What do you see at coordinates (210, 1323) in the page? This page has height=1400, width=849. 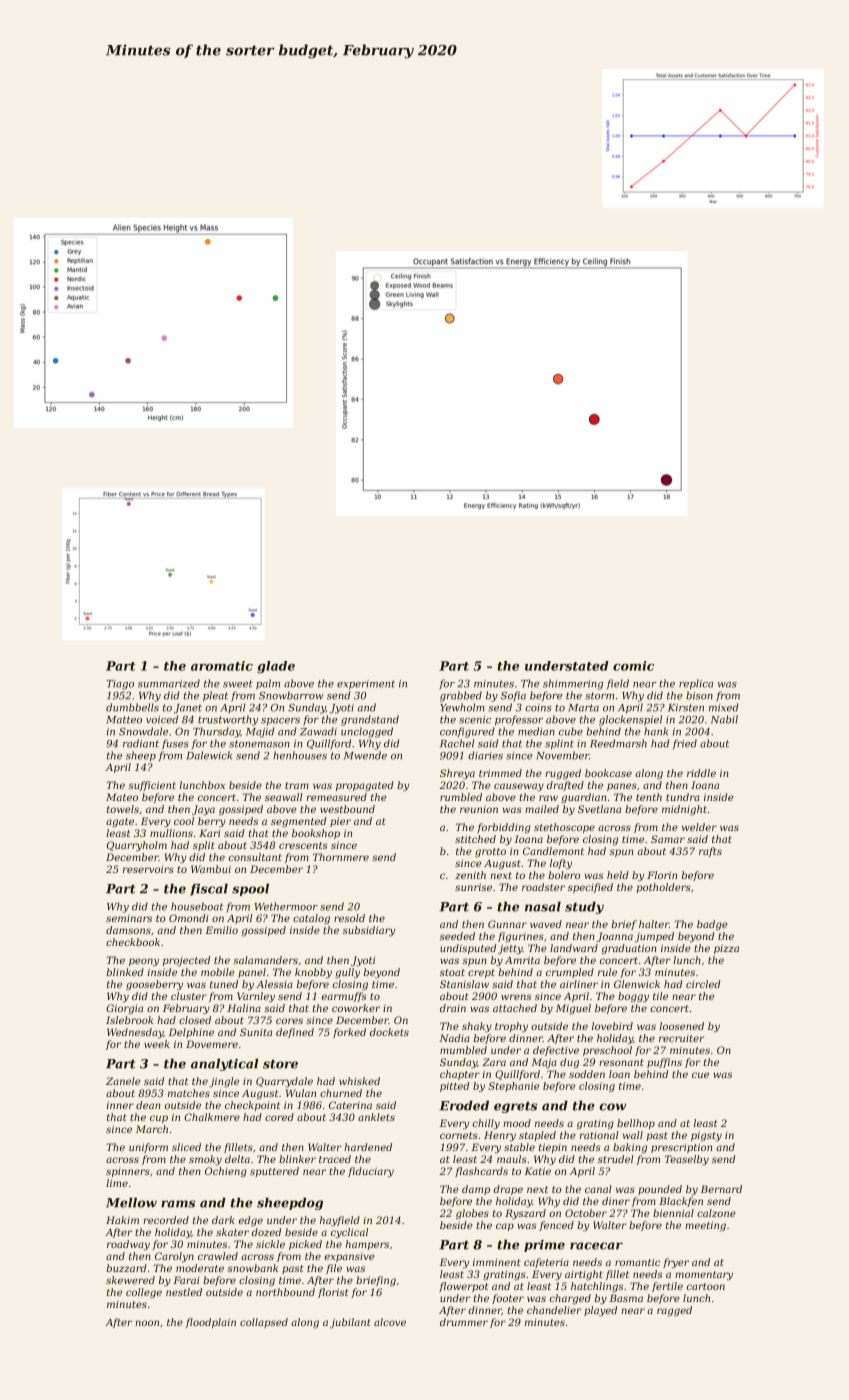 I see `floodplain` at bounding box center [210, 1323].
